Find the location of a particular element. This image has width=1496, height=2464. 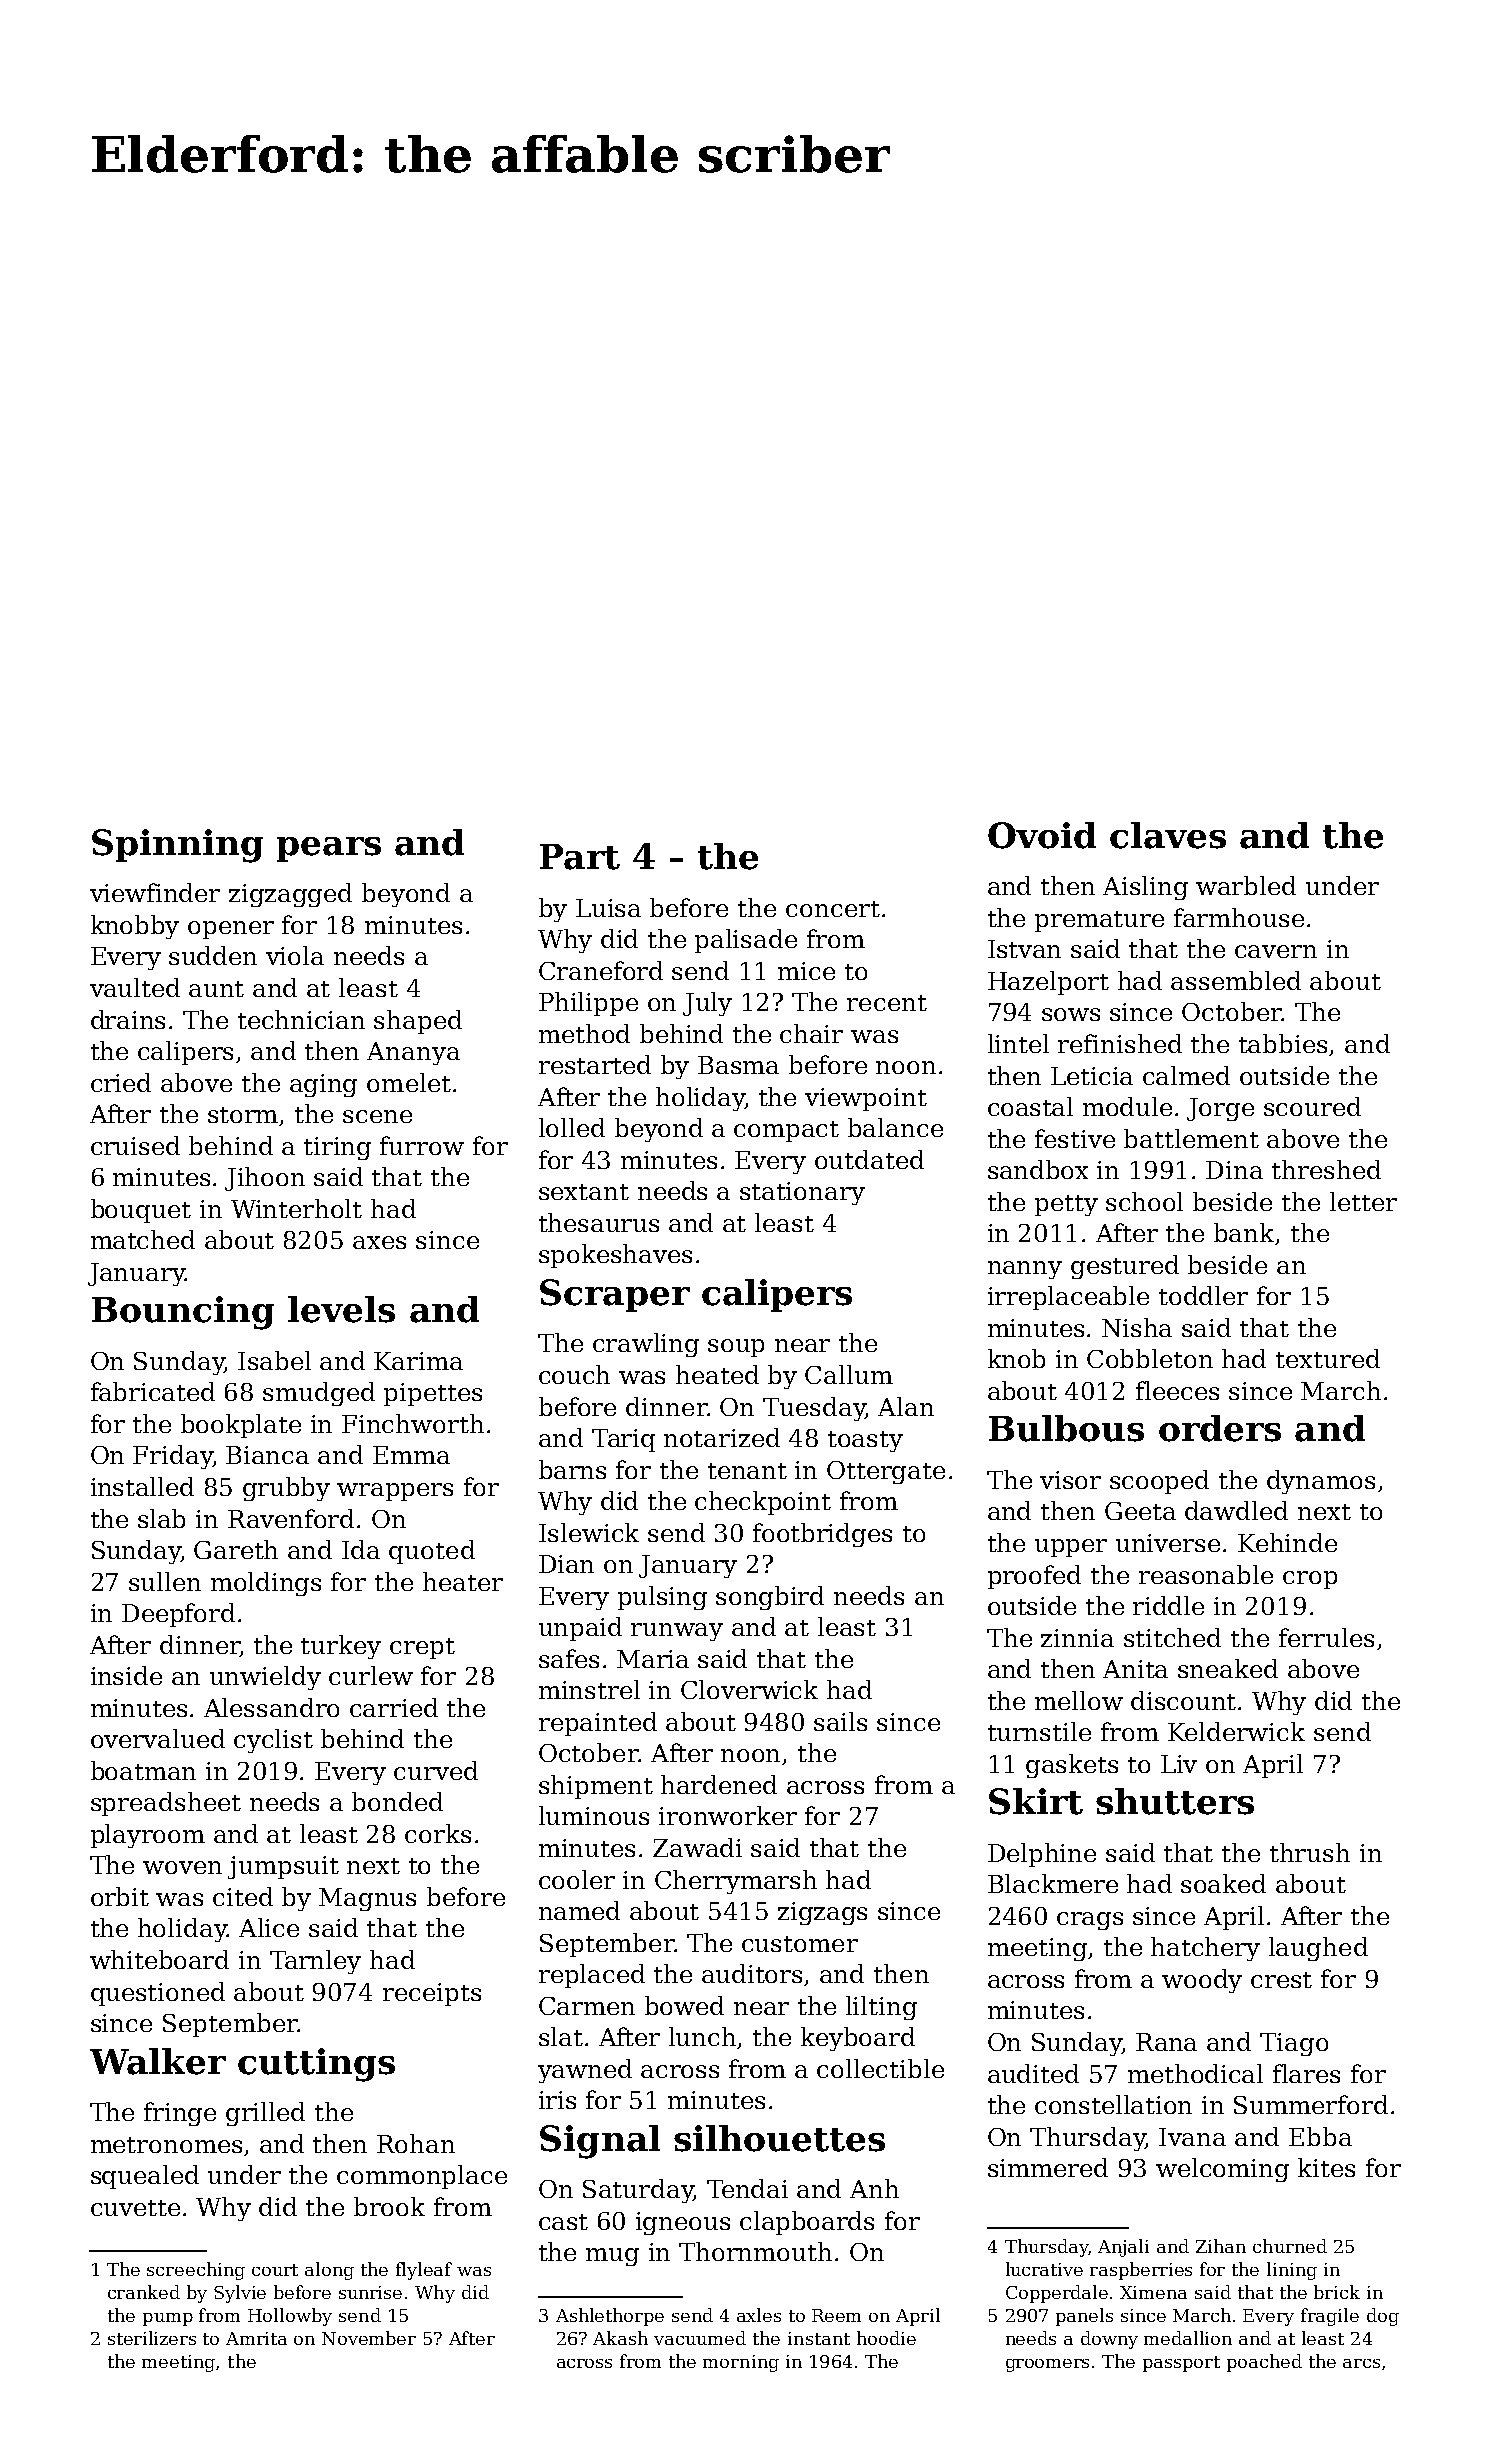

Spinning is located at coordinates (177, 846).
